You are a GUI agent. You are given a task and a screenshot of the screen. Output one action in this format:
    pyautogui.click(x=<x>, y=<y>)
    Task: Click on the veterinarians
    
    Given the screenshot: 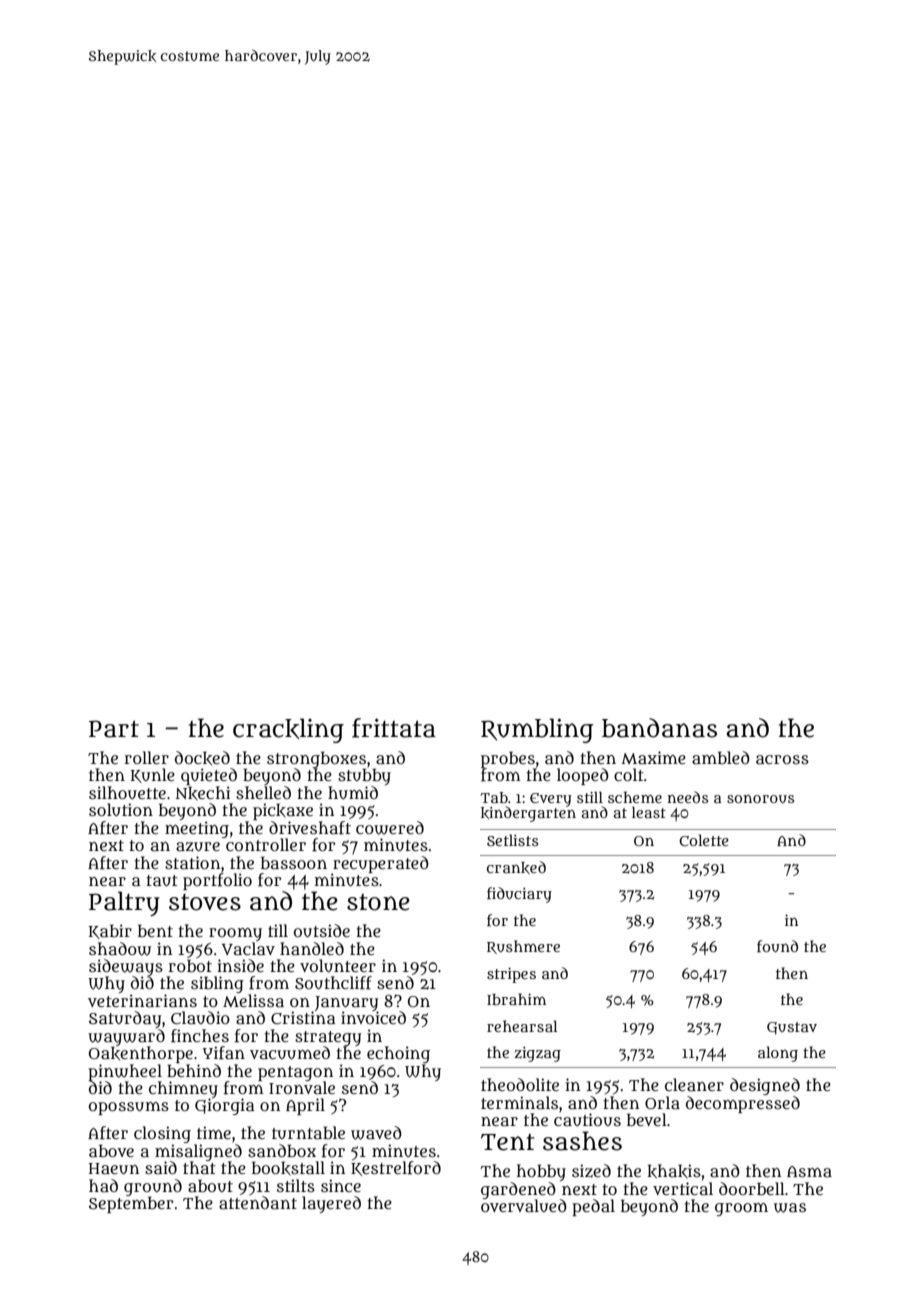 What is the action you would take?
    pyautogui.click(x=142, y=1000)
